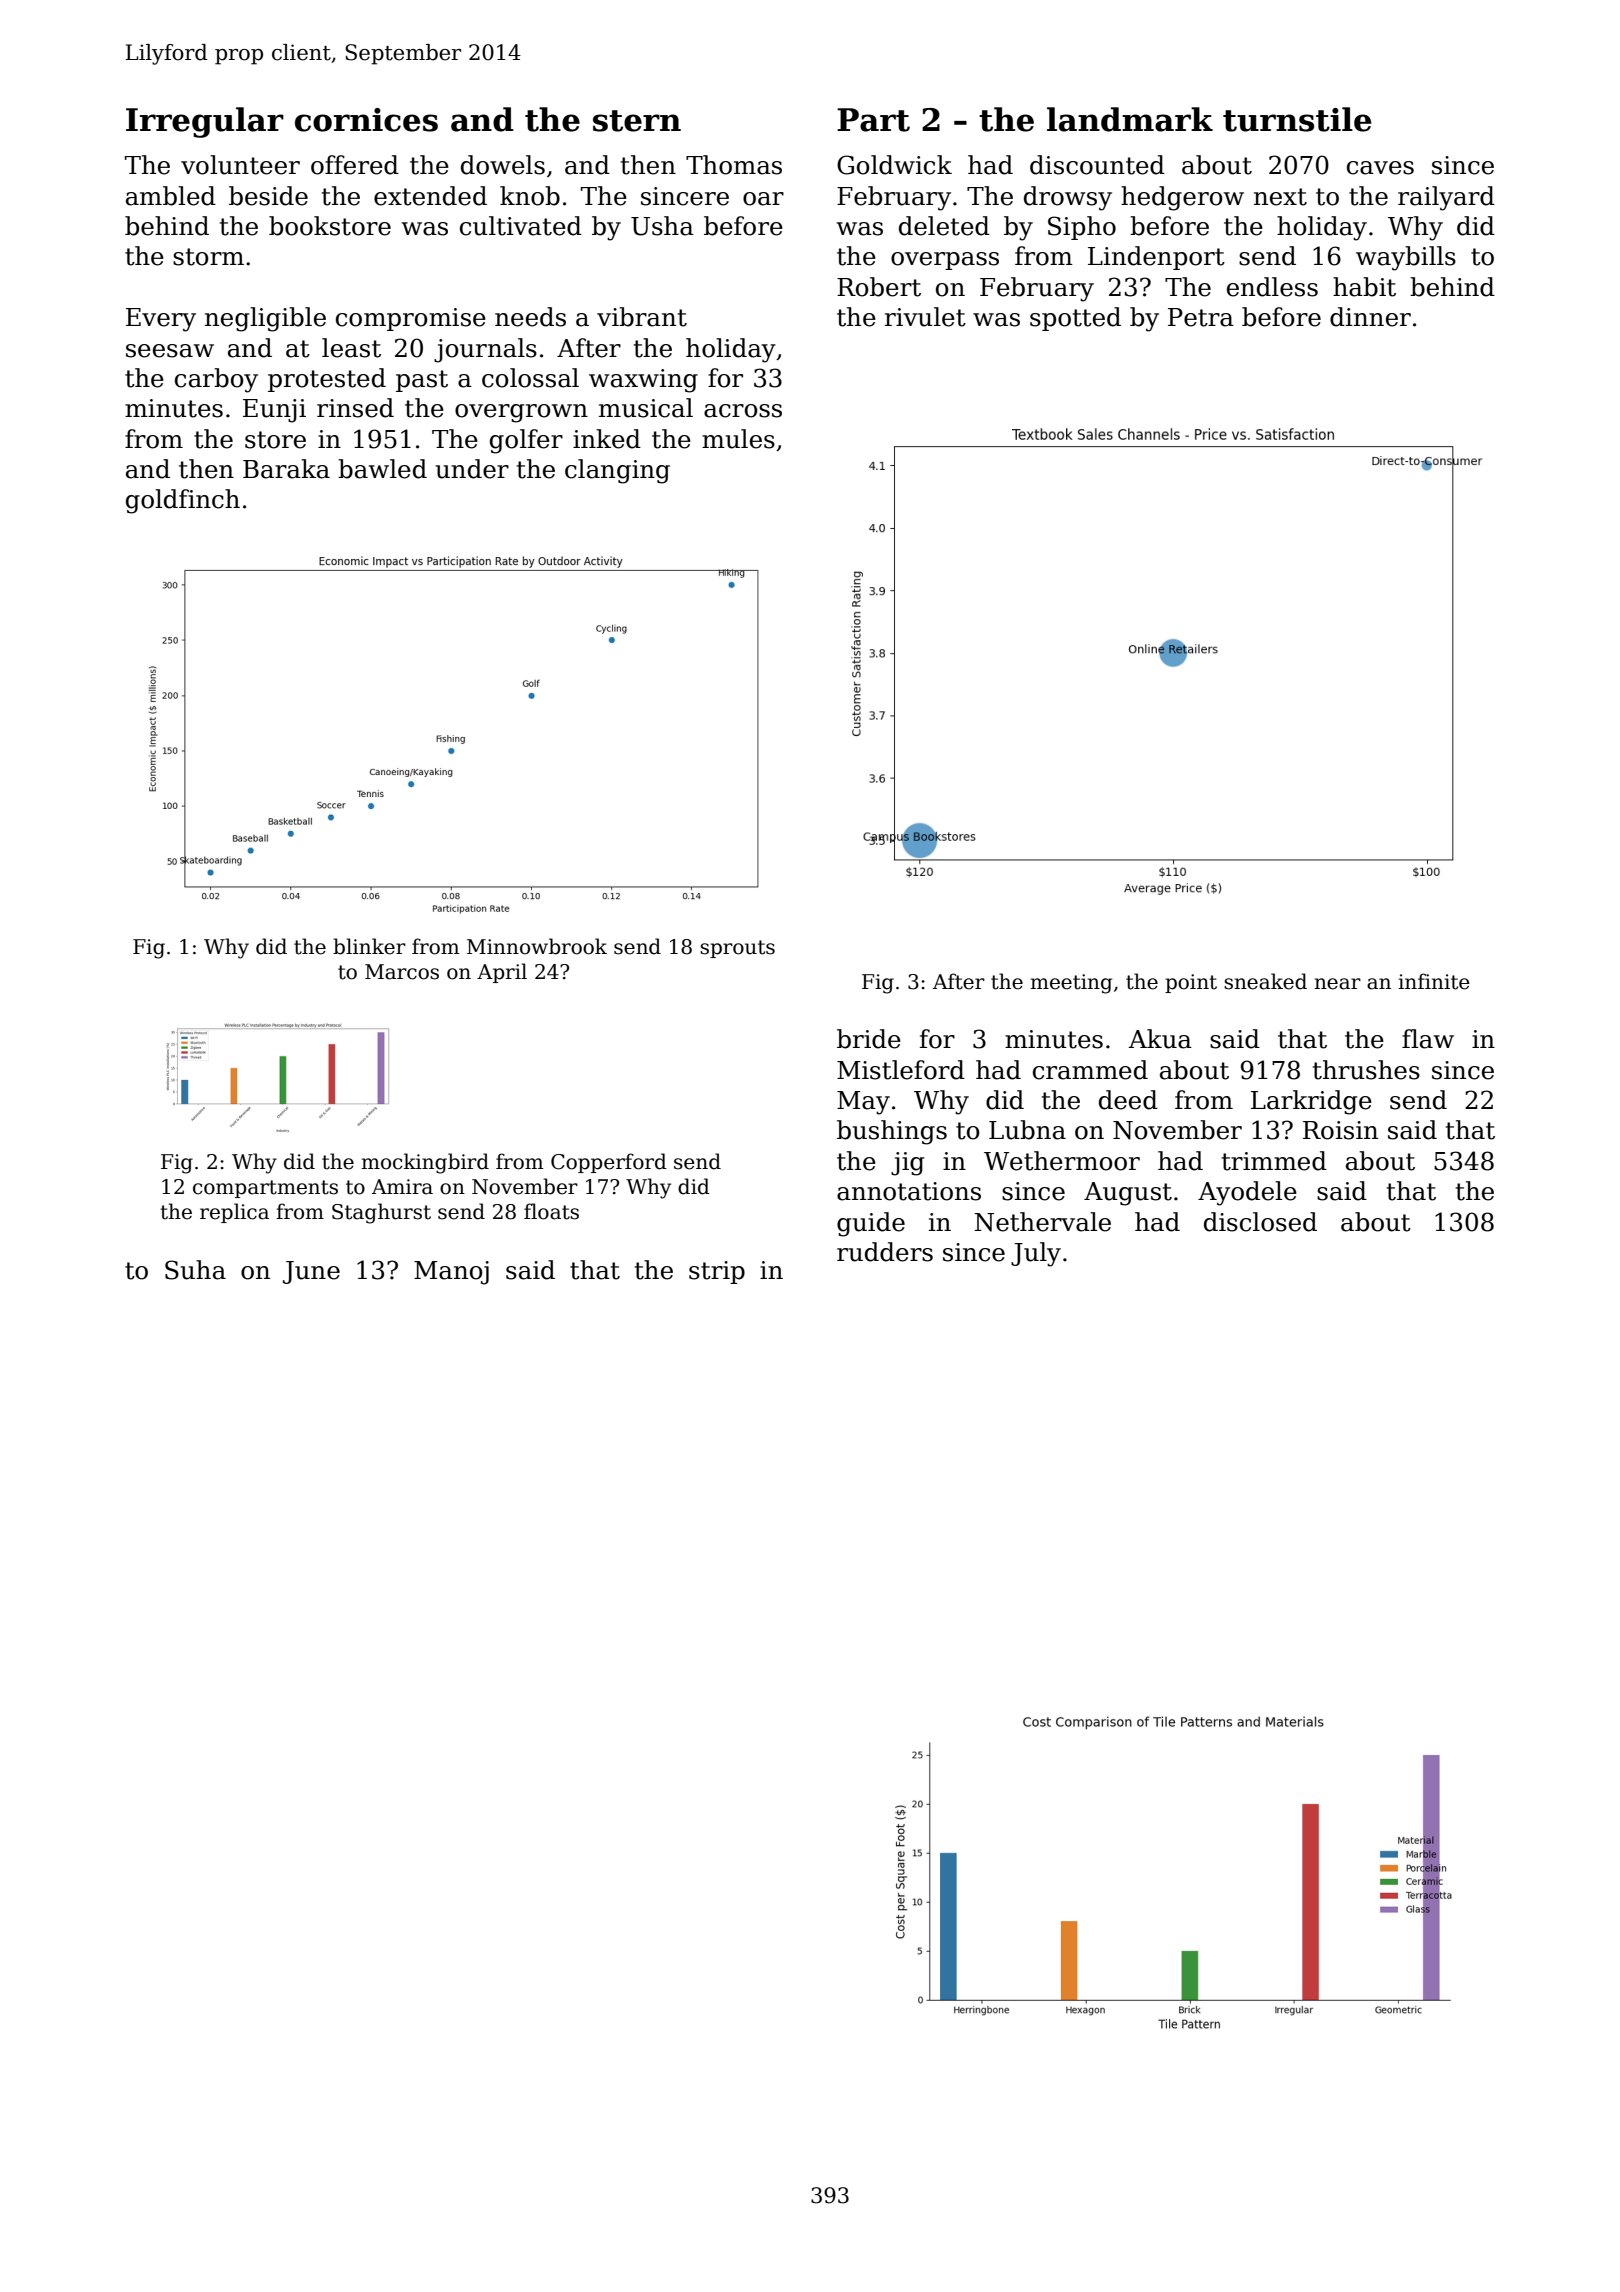 This page has height=2292, width=1620. Describe the element at coordinates (451, 1273) in the page. I see `Manoj` at that location.
